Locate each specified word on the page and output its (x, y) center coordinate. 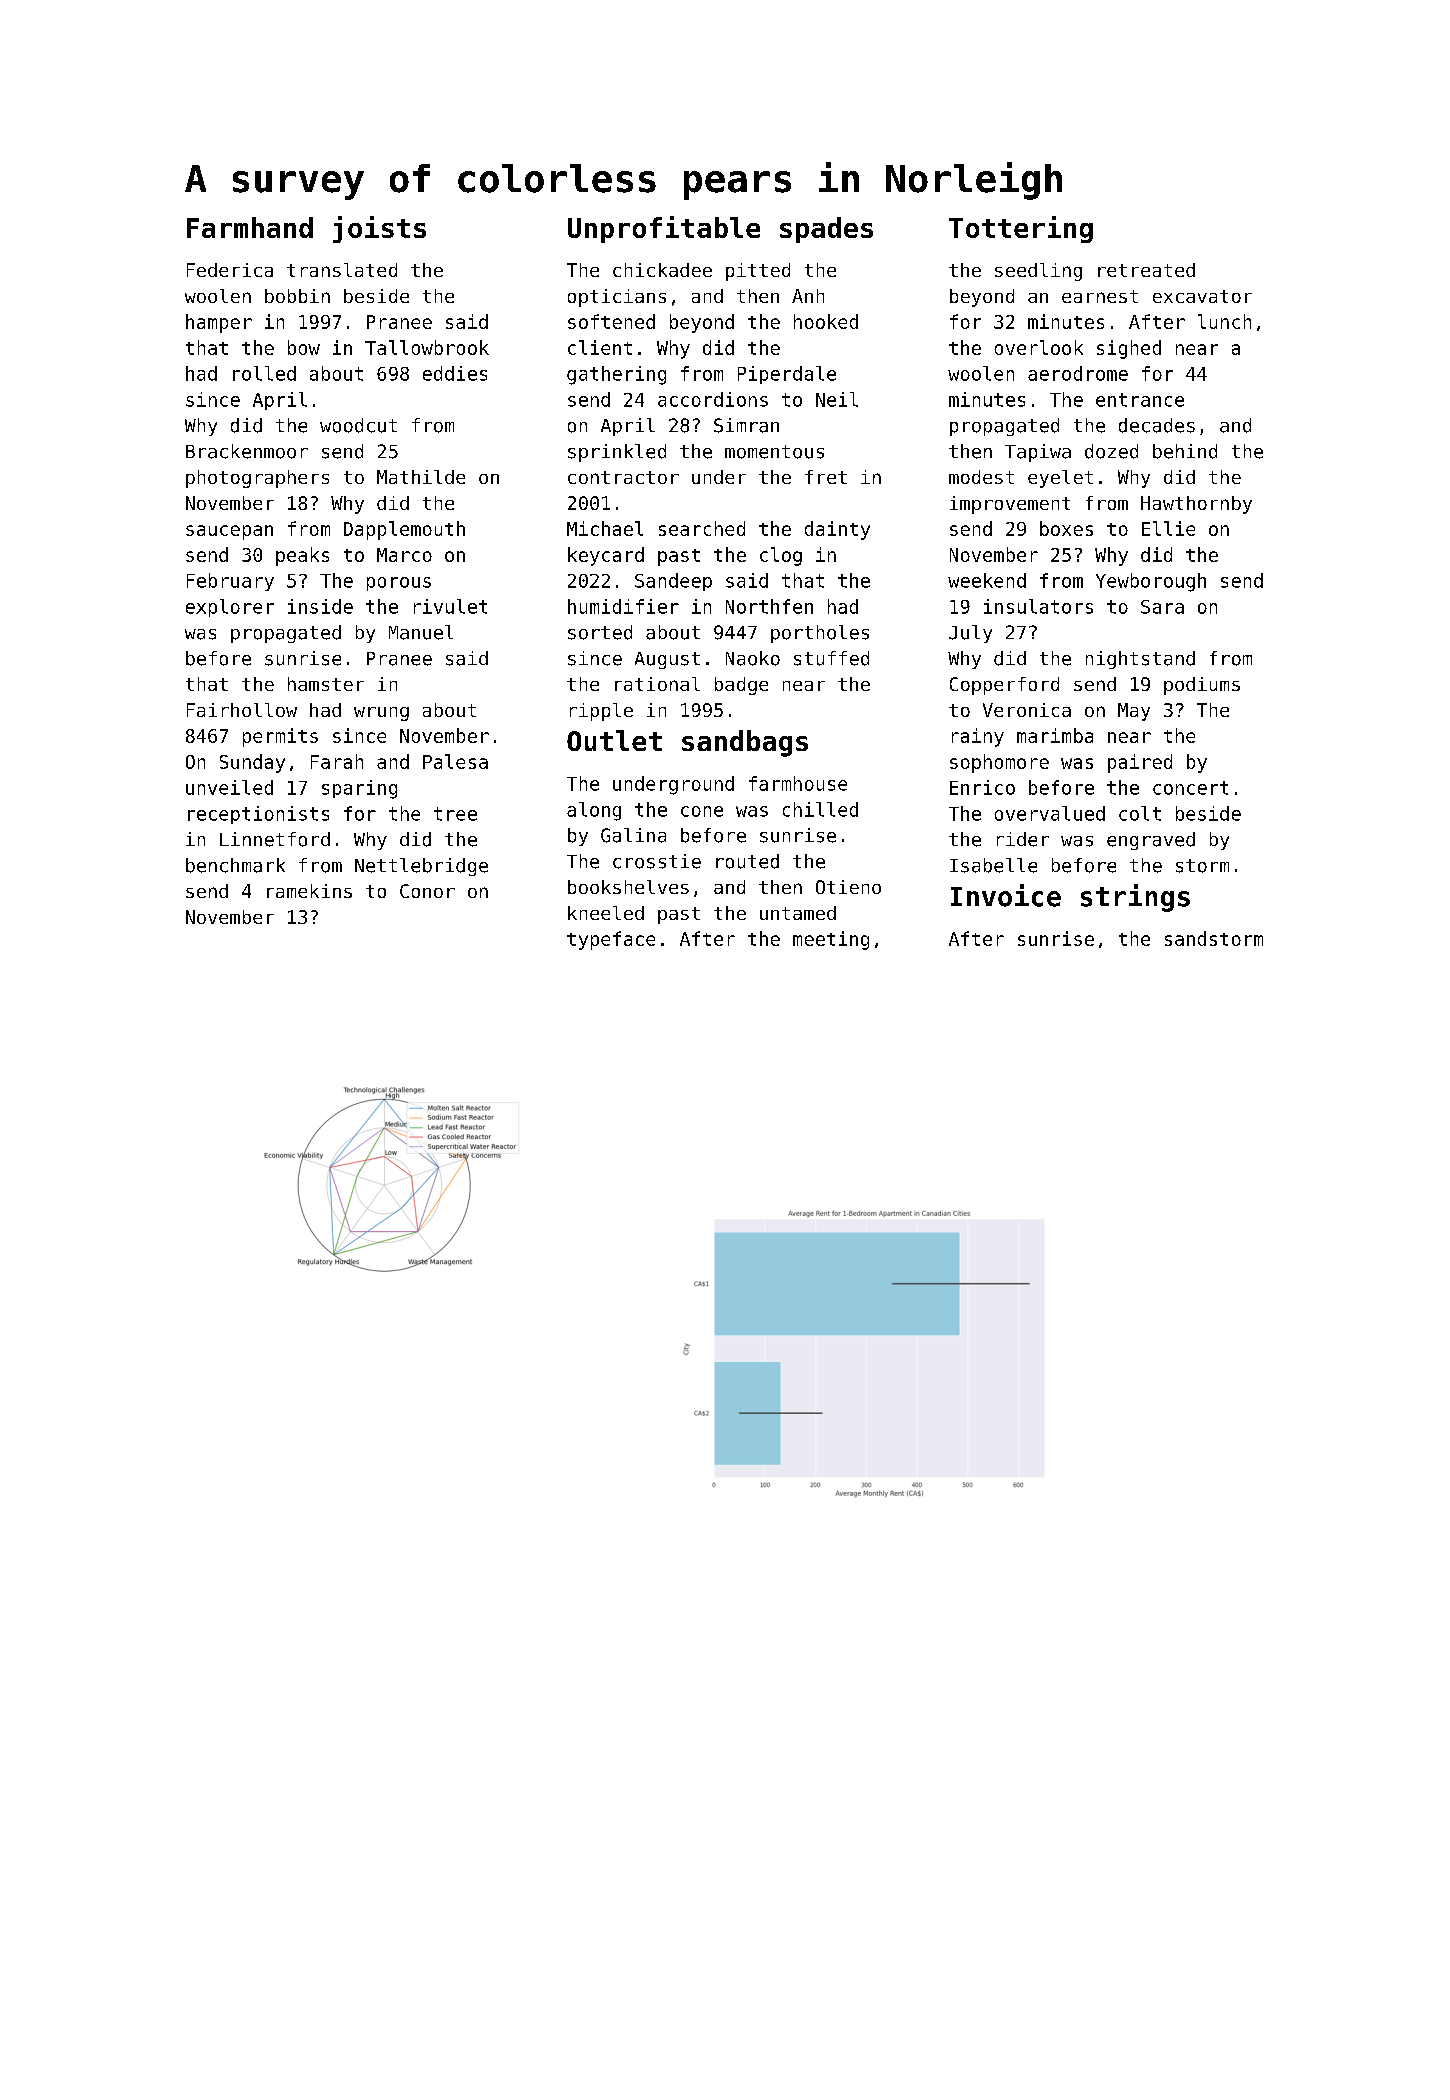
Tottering (1021, 229)
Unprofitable (664, 229)
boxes (1066, 528)
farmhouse (798, 783)
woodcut (358, 425)
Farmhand (250, 227)
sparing (359, 789)
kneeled (606, 913)
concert (1190, 788)
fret (826, 477)
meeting (831, 940)
